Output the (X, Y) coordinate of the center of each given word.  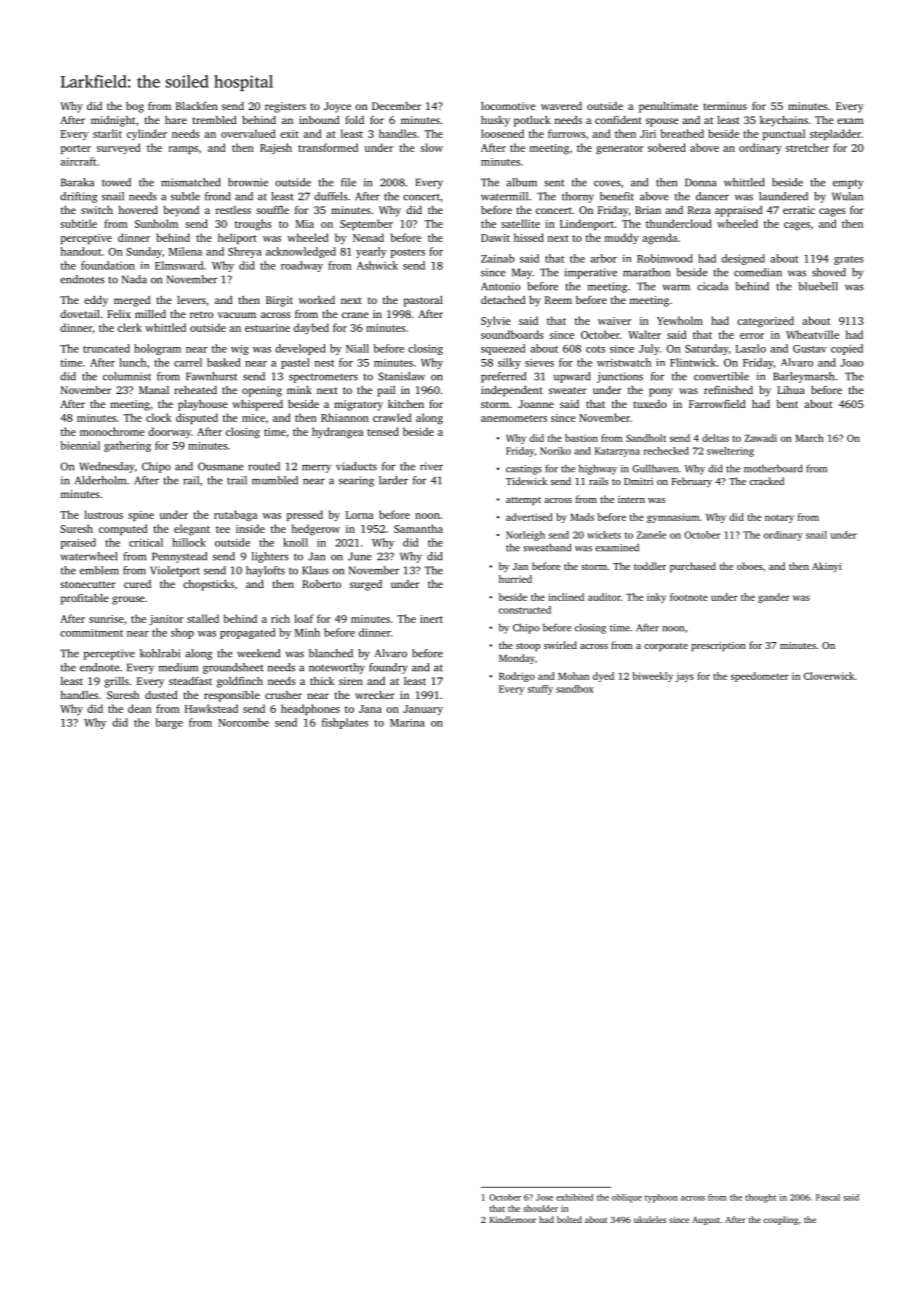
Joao (851, 363)
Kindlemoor (513, 1219)
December (396, 106)
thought (760, 1198)
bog (135, 107)
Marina (407, 723)
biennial (80, 445)
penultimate (668, 107)
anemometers (514, 418)
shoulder (540, 1208)
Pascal (828, 1197)
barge (169, 723)
